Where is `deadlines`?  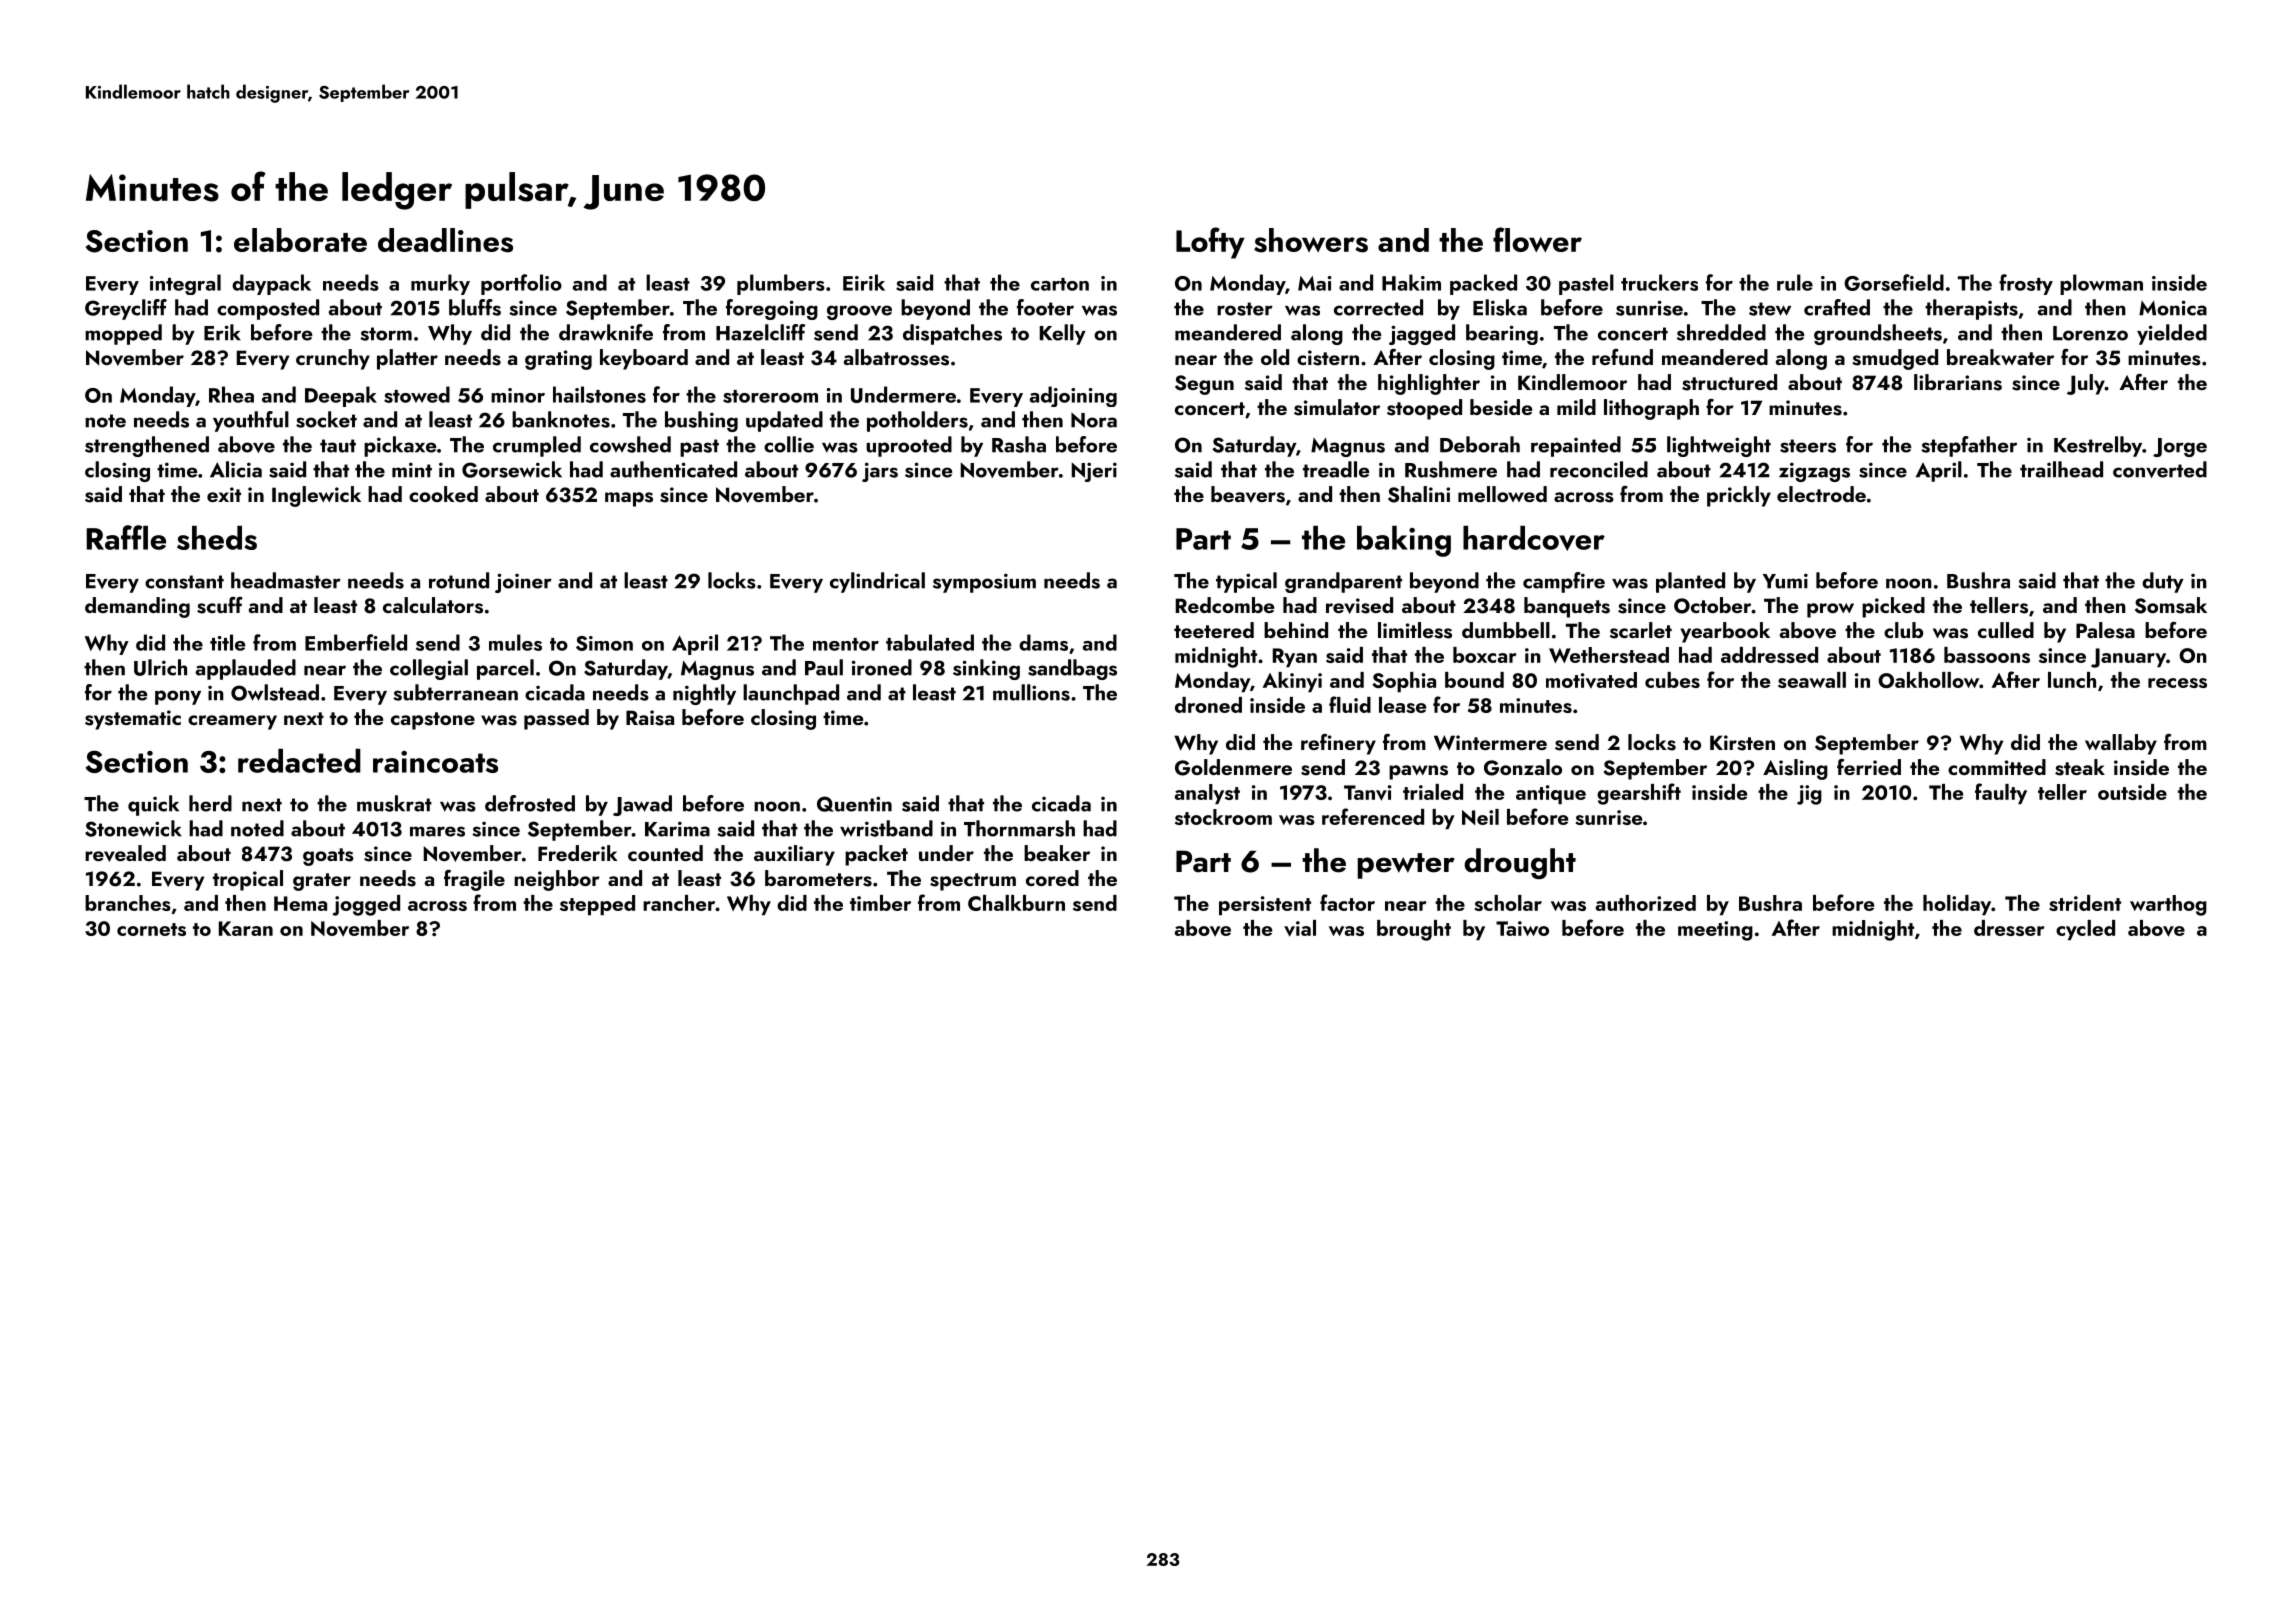
deadlines is located at coordinates (445, 240).
